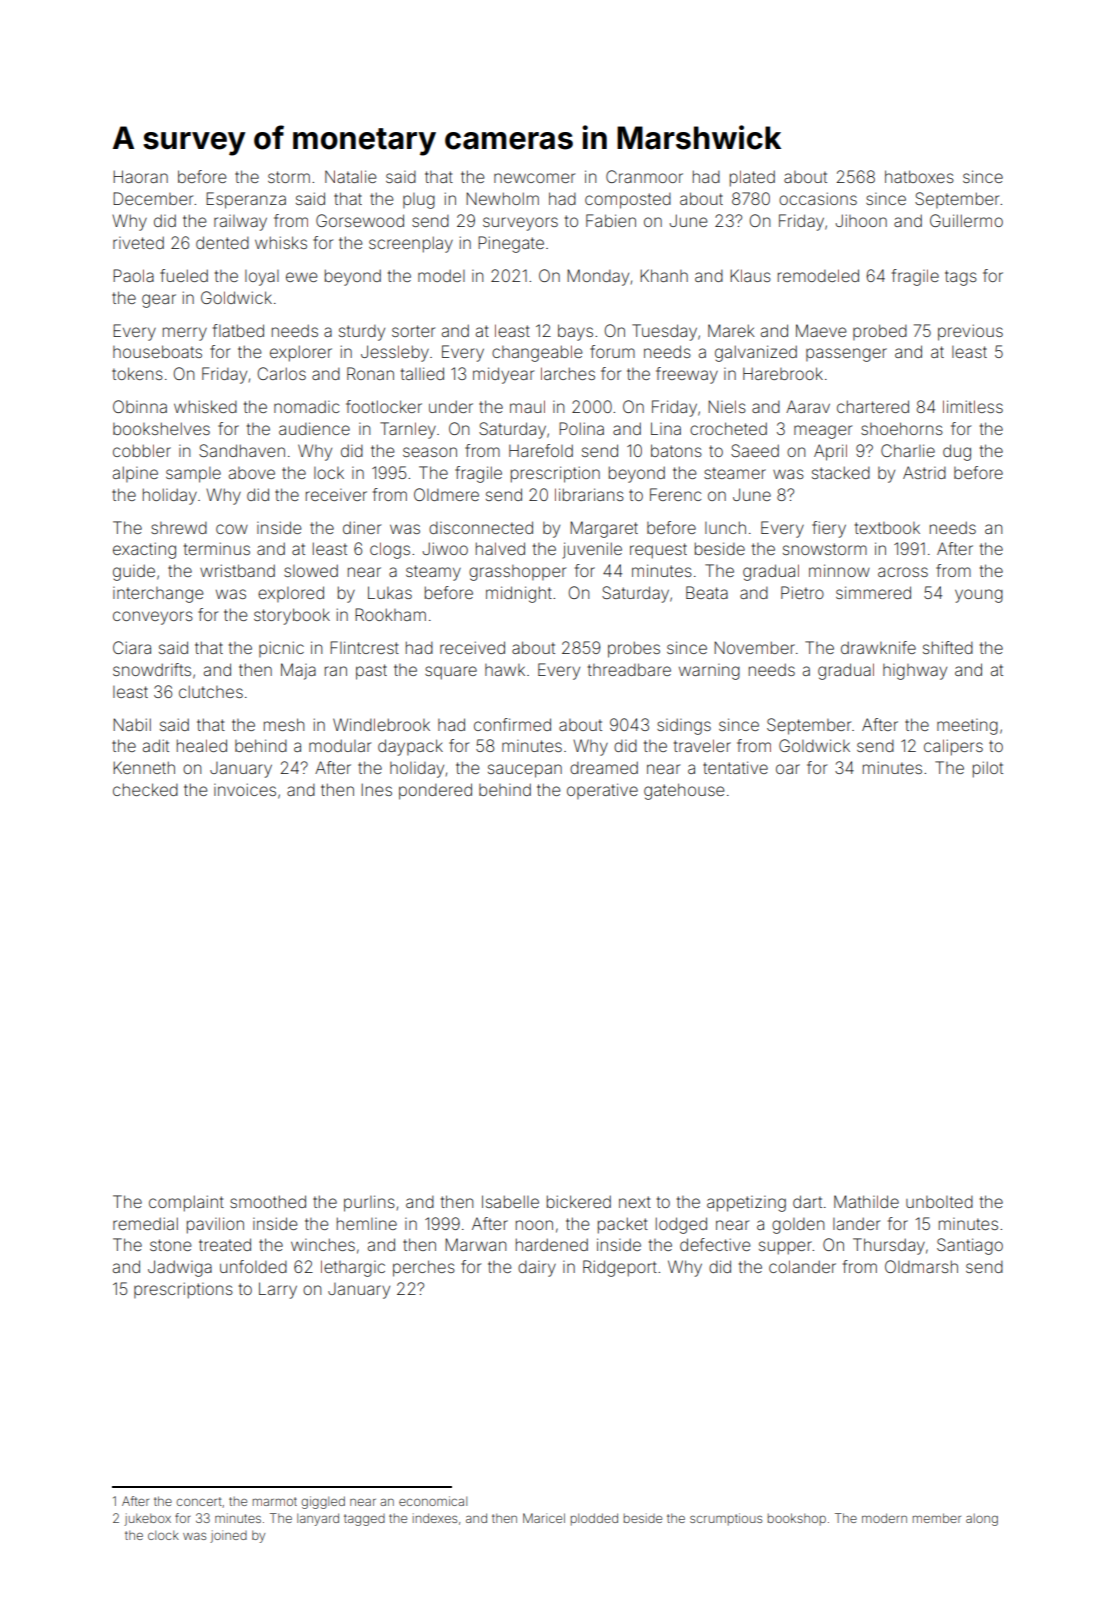  Describe the element at coordinates (788, 769) in the image. I see `oar` at that location.
